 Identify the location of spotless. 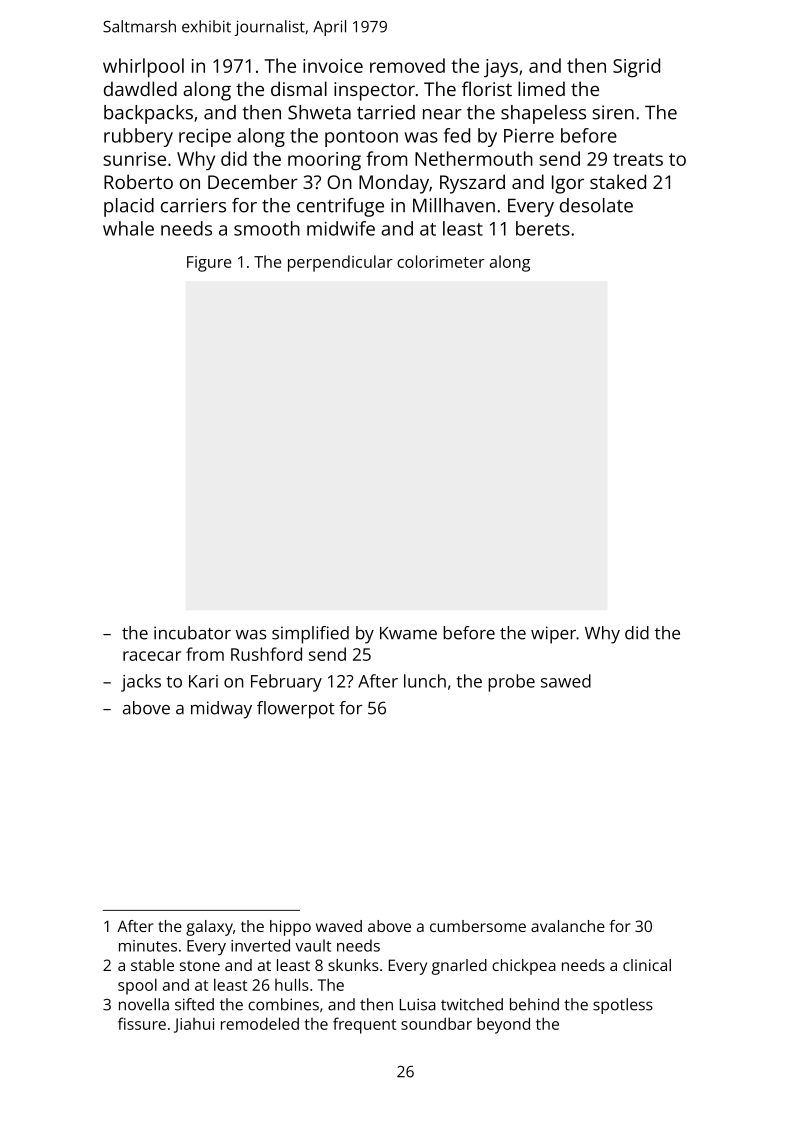
(623, 1006).
